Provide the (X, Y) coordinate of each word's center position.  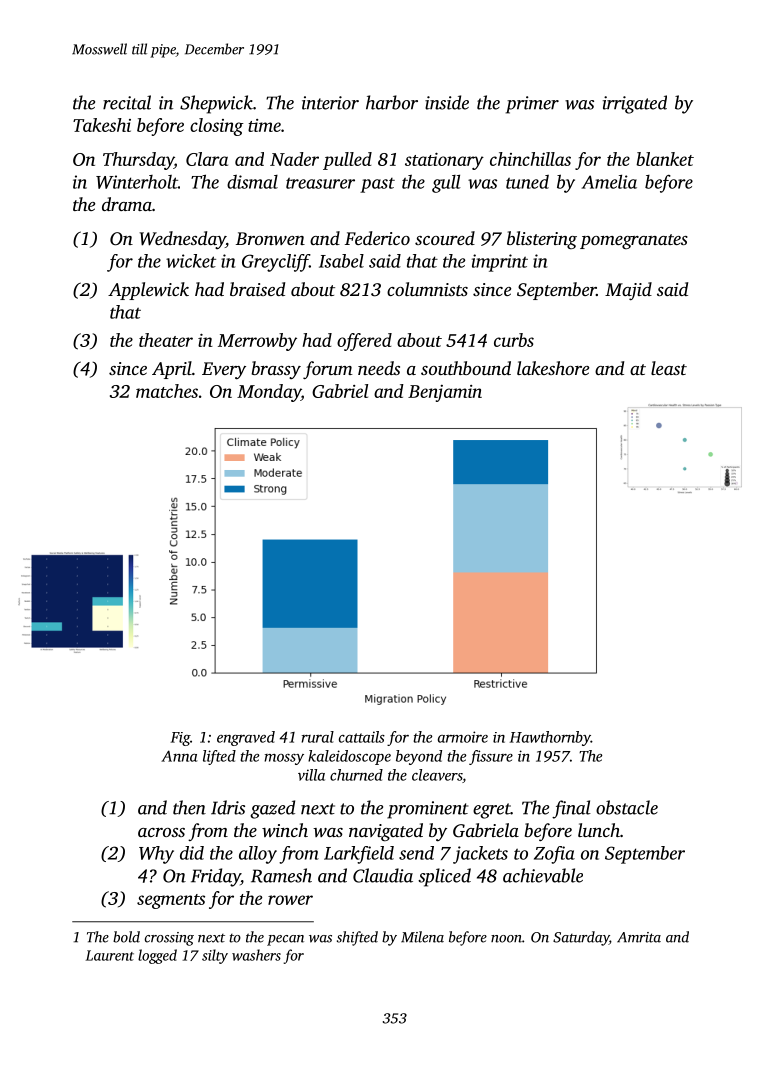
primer (532, 105)
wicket (191, 261)
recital (127, 102)
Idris (228, 807)
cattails (362, 737)
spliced (444, 877)
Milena (422, 937)
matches (167, 391)
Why (156, 855)
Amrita (639, 937)
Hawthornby (550, 738)
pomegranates (634, 241)
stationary (444, 161)
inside (447, 102)
